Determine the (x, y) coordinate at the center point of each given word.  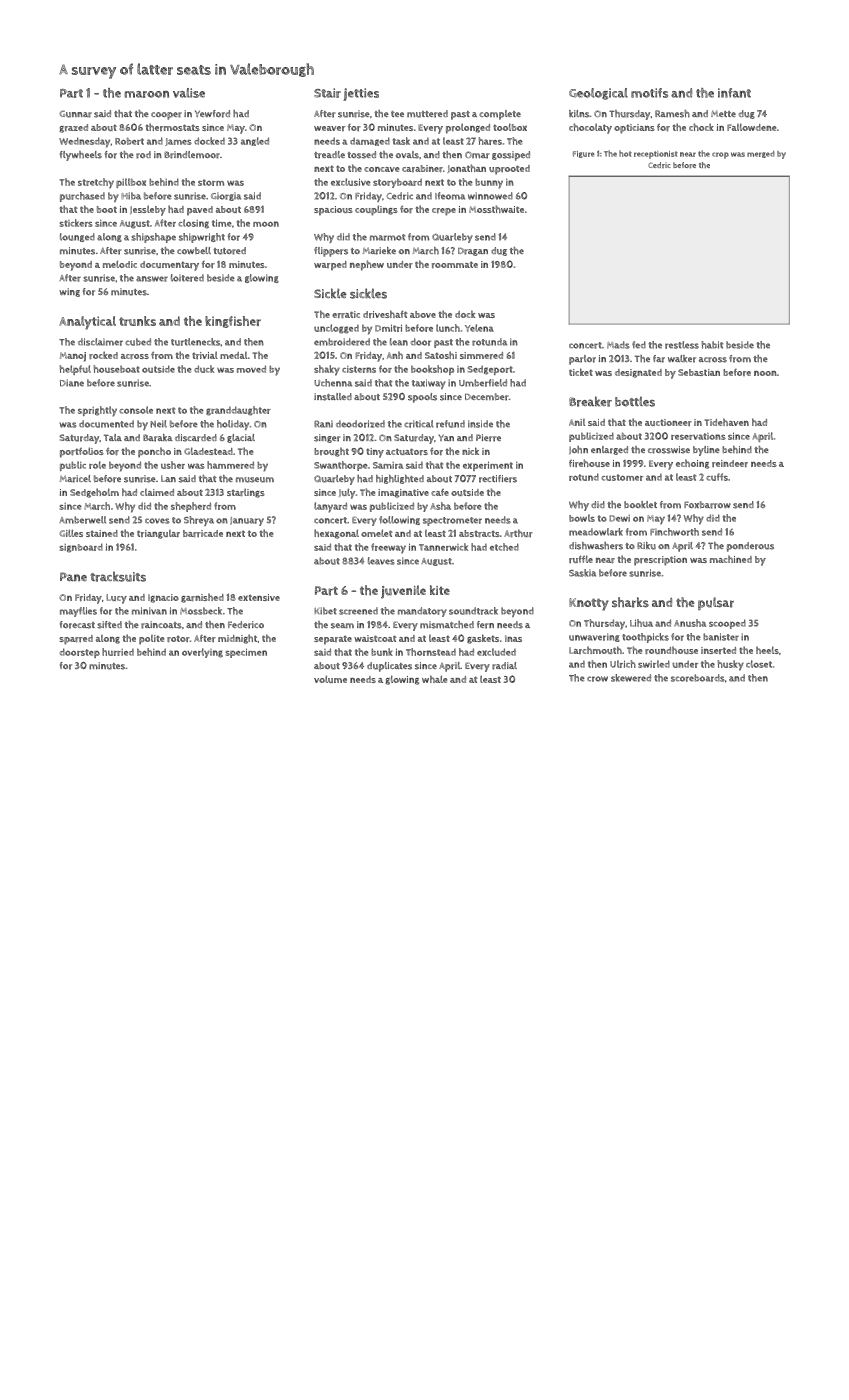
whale (434, 679)
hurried (118, 652)
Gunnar (76, 114)
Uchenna (333, 383)
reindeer (730, 463)
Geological (598, 94)
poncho (154, 452)
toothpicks (645, 638)
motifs (649, 93)
